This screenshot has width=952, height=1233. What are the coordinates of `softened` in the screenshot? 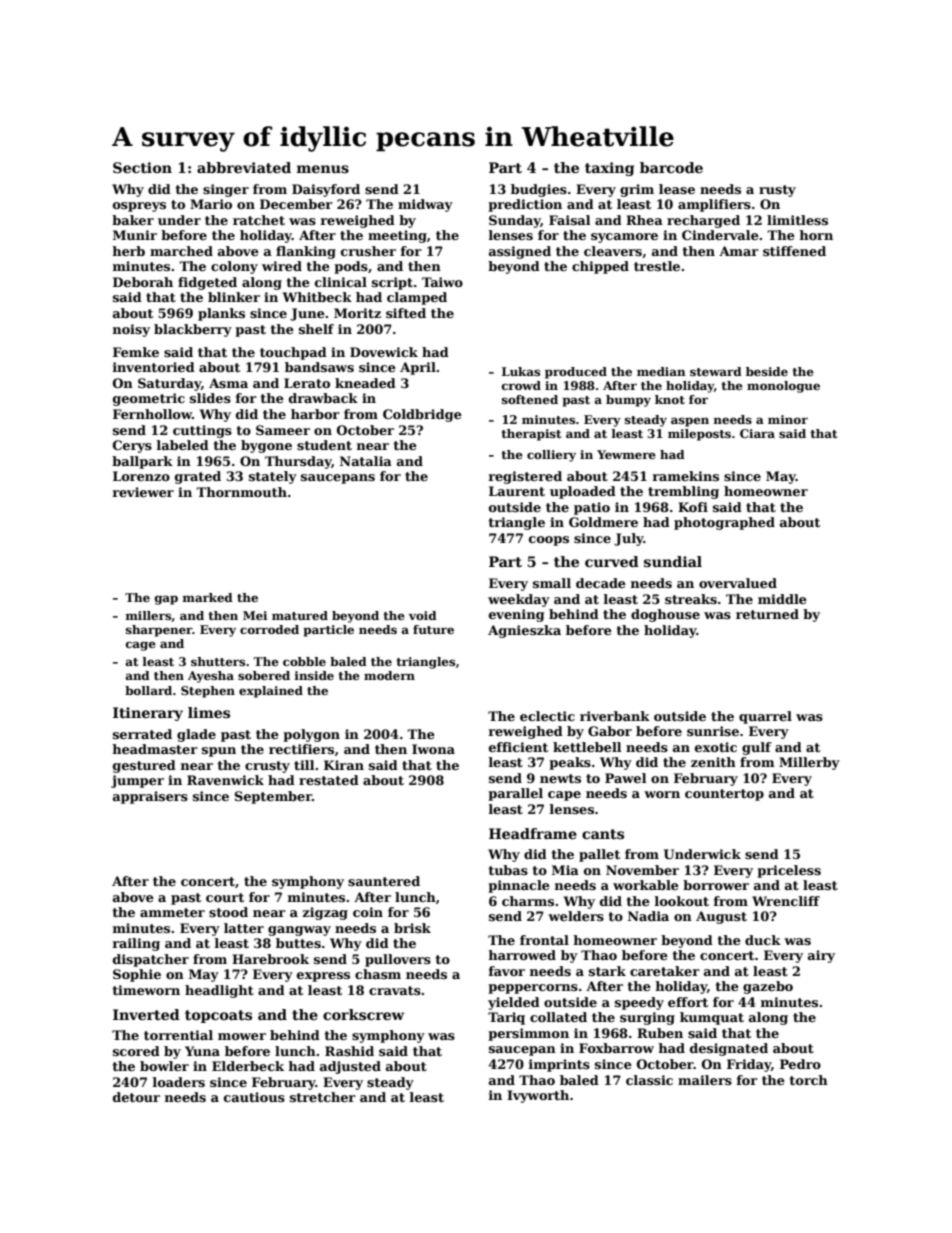 It's located at (530, 399).
